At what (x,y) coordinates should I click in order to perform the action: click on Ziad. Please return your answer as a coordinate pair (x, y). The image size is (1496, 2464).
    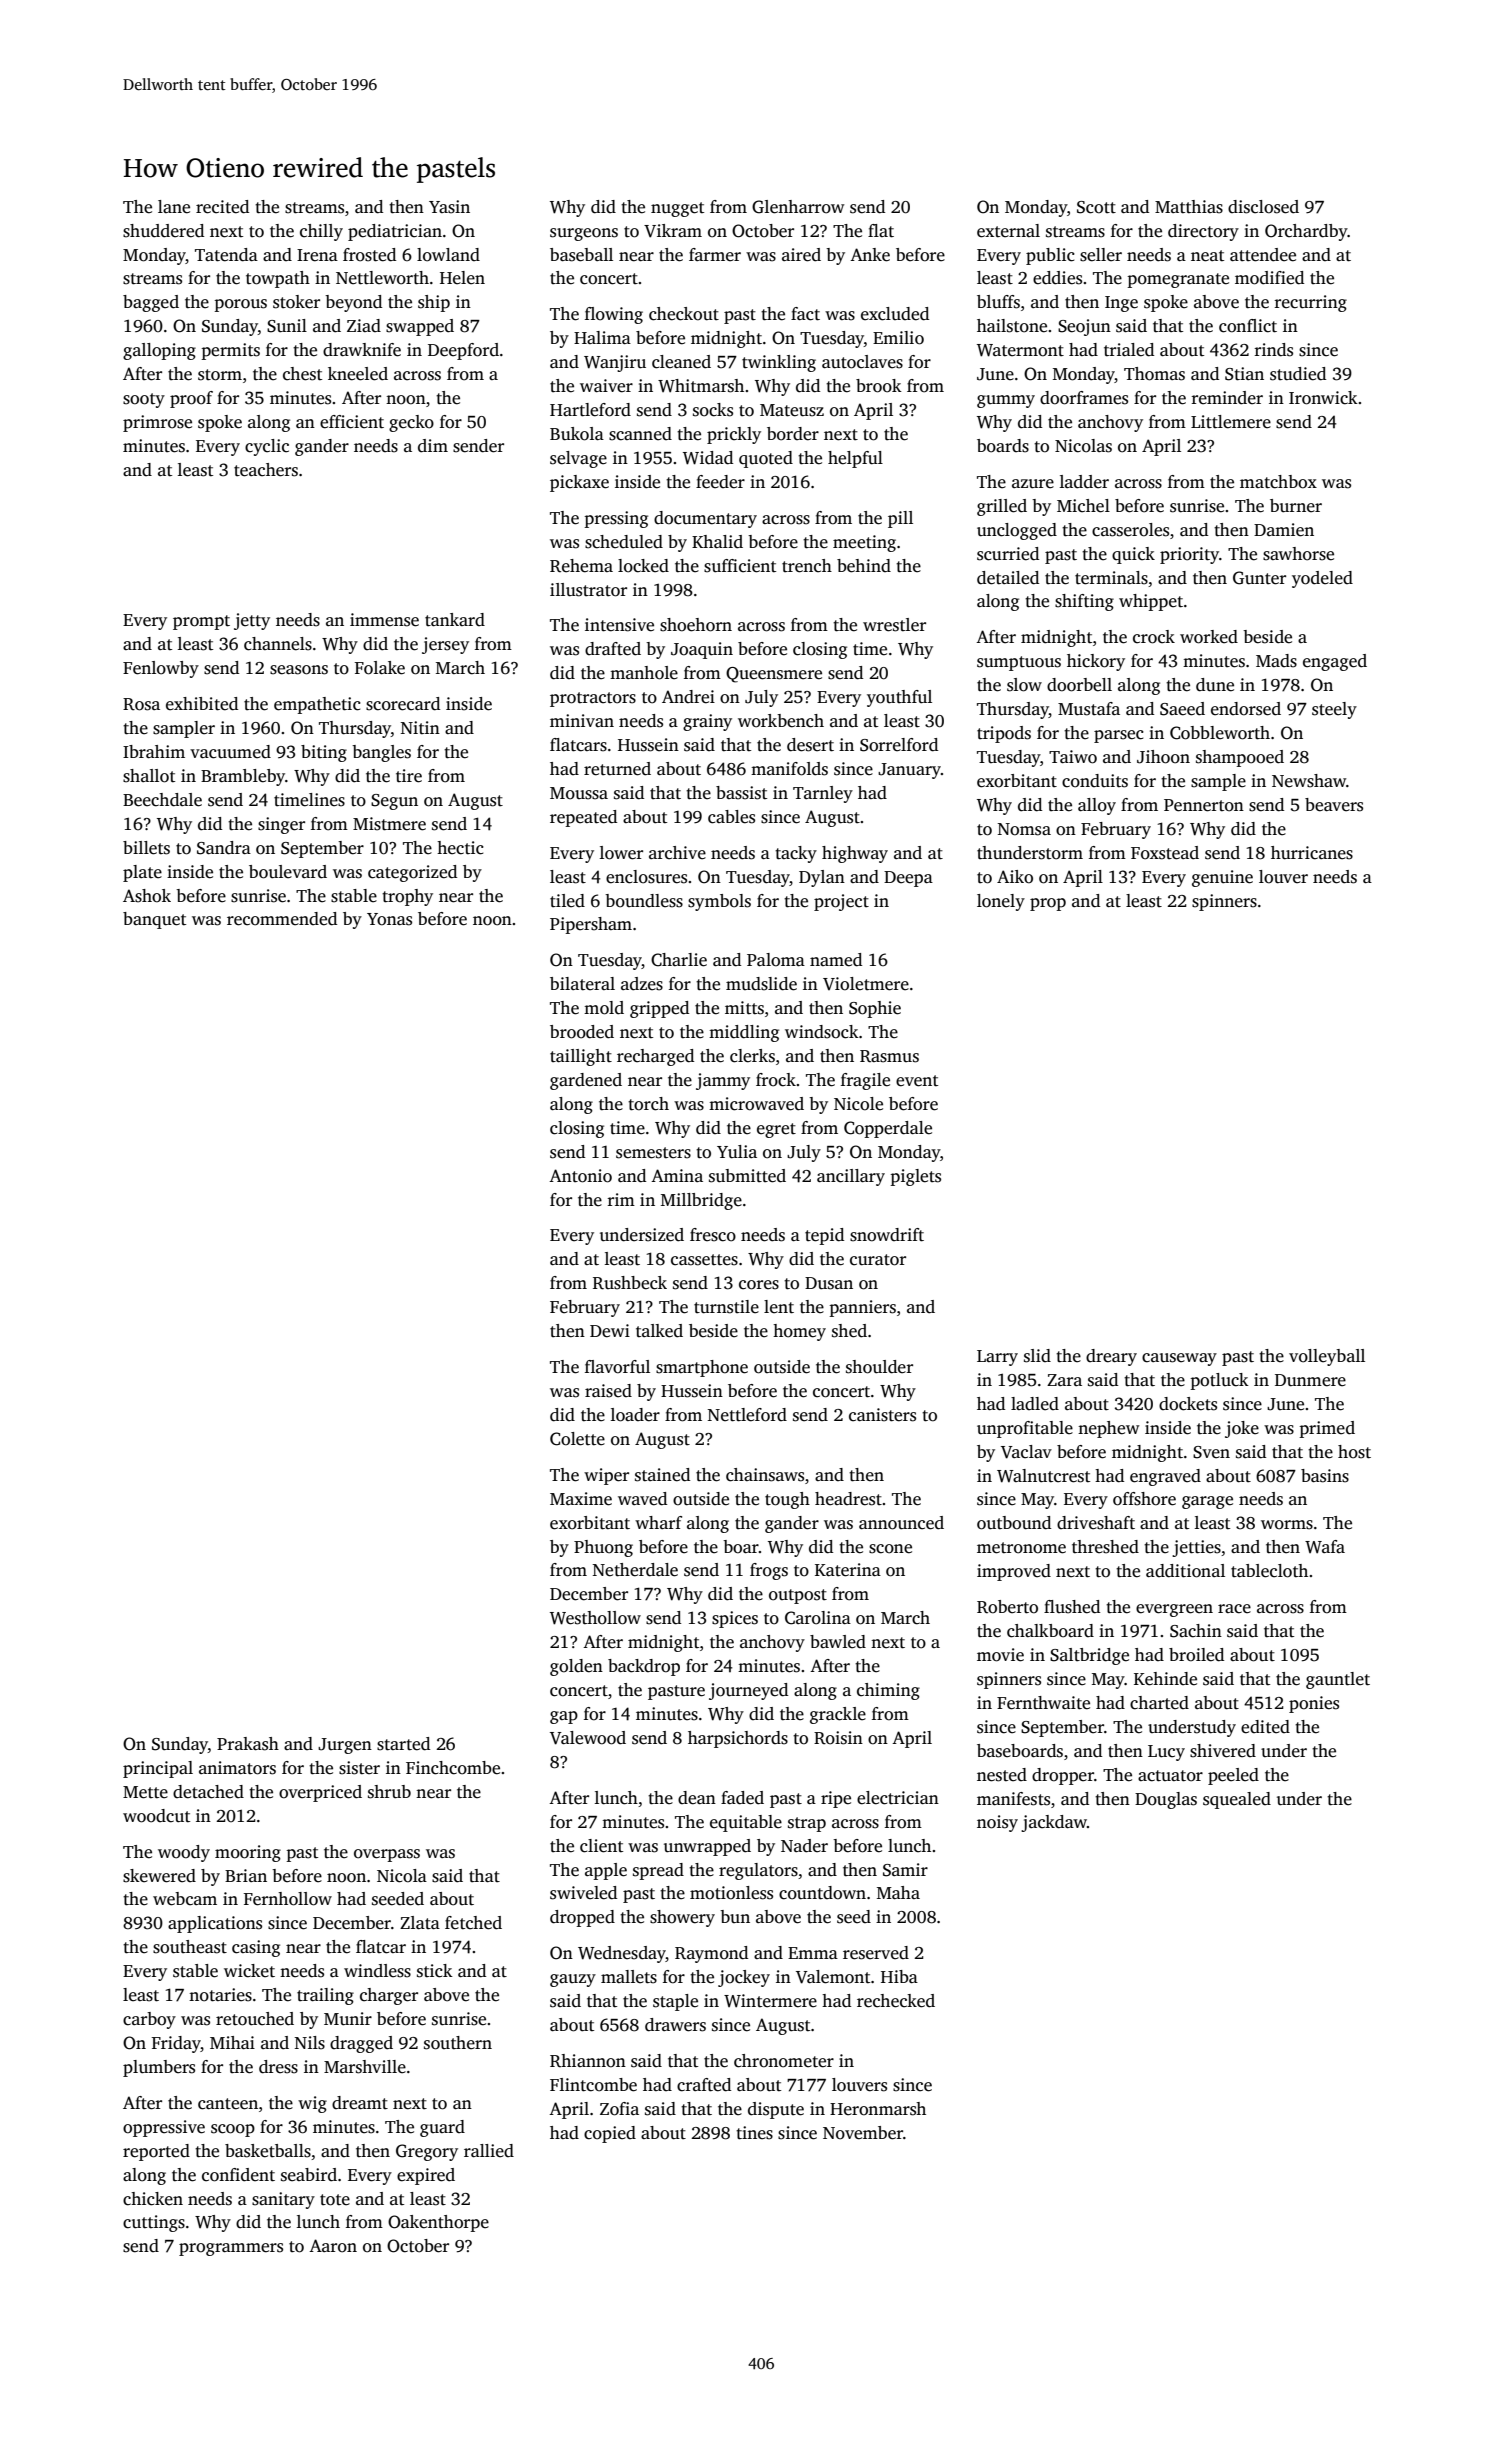
    Looking at the image, I should click on (364, 325).
